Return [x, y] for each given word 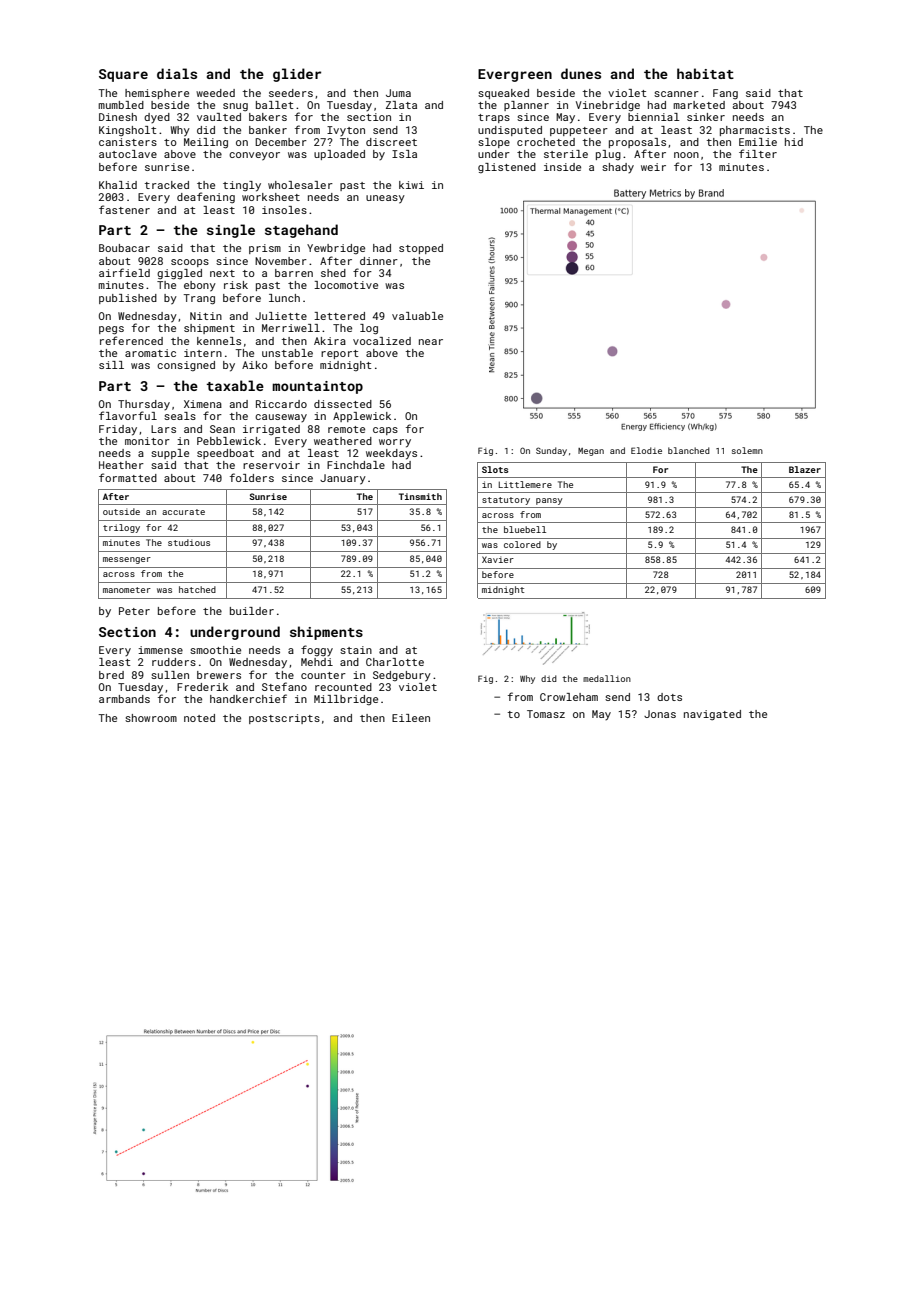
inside [562, 167]
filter [758, 153]
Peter [134, 611]
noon [686, 155]
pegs [111, 330]
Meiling [206, 143]
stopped [421, 249]
